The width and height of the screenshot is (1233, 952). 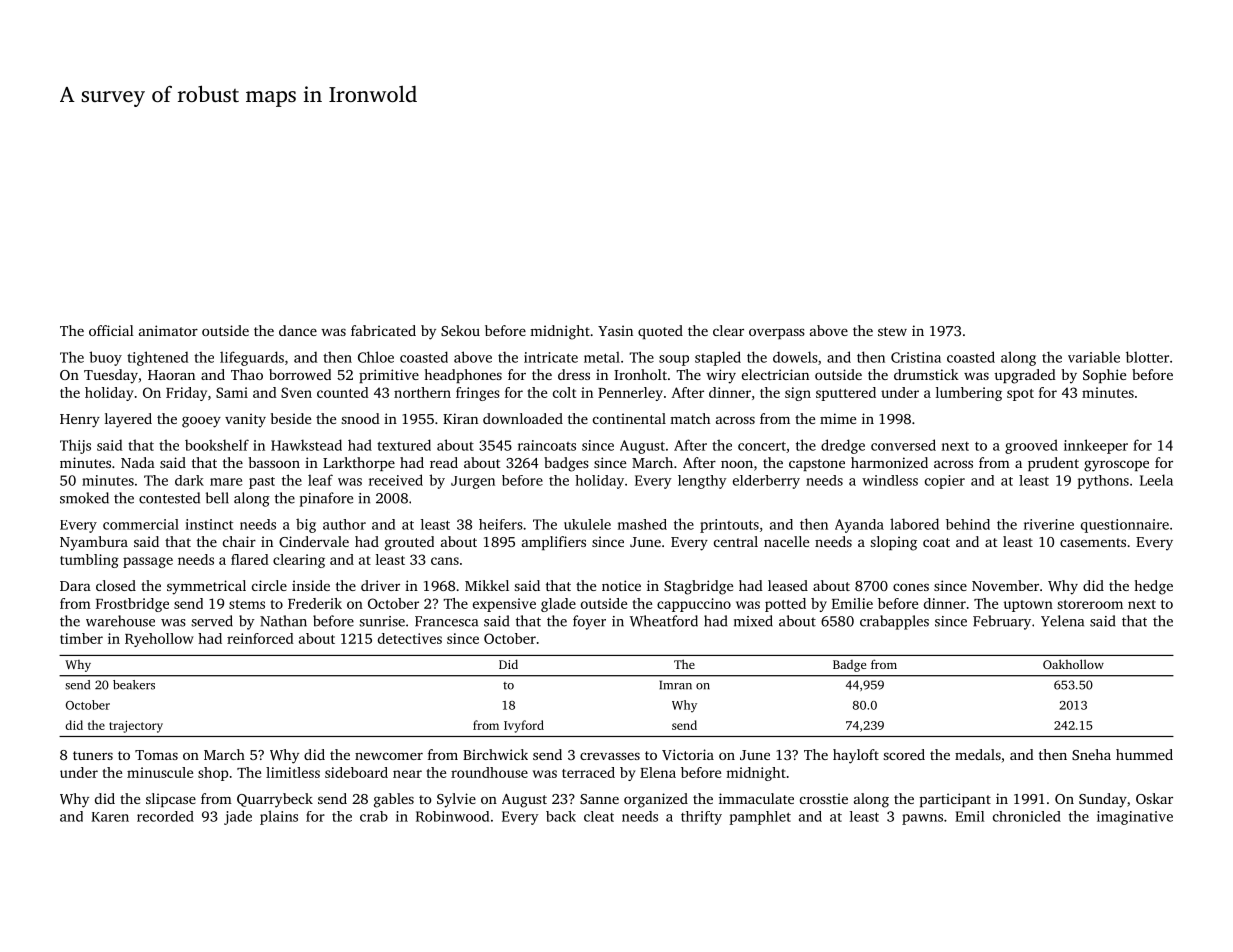 I want to click on copier, so click(x=945, y=482).
